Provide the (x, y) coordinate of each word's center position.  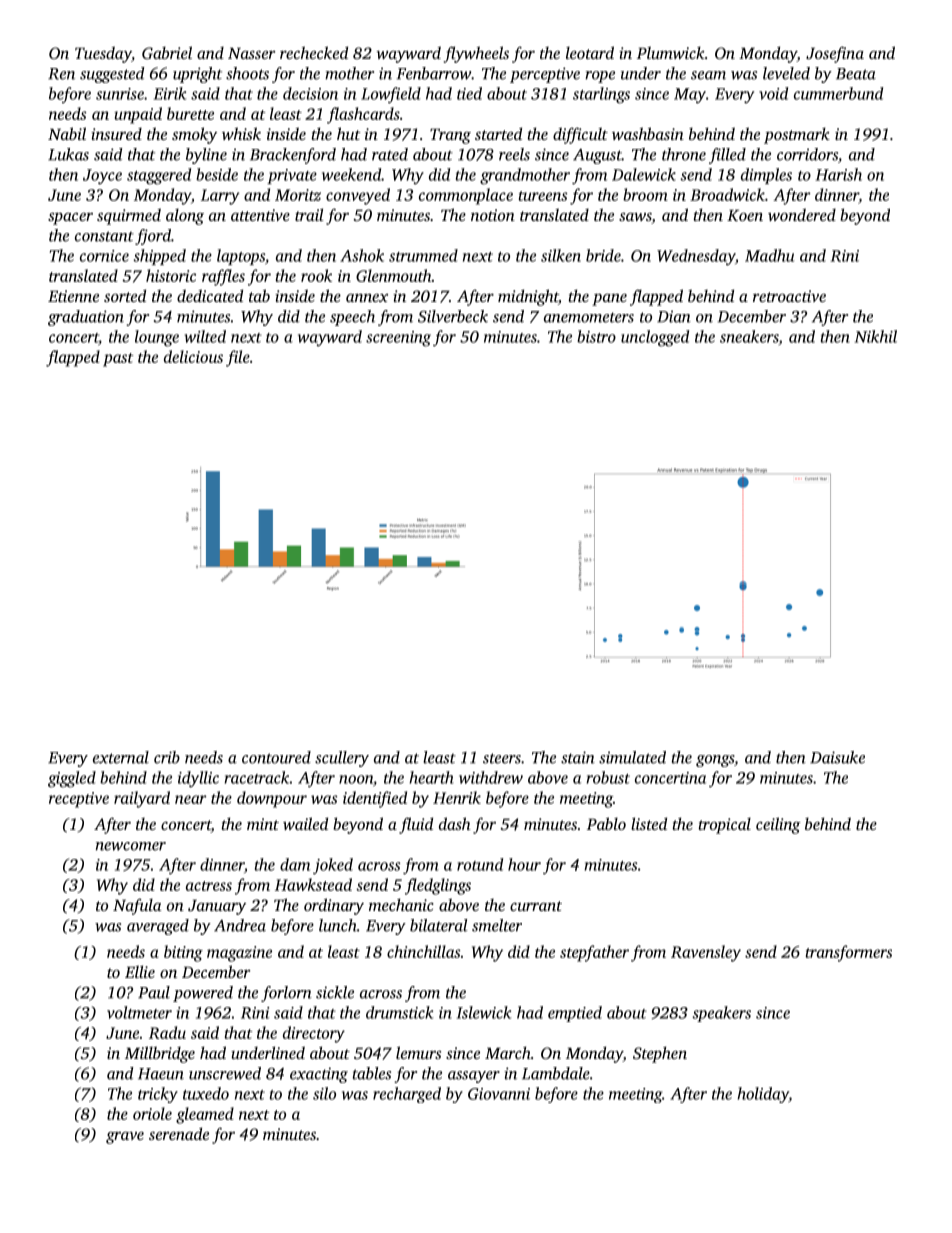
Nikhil (876, 336)
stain (578, 757)
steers (502, 758)
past (118, 360)
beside (217, 174)
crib (167, 757)
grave (125, 1138)
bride (603, 255)
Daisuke (837, 757)
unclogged (655, 338)
